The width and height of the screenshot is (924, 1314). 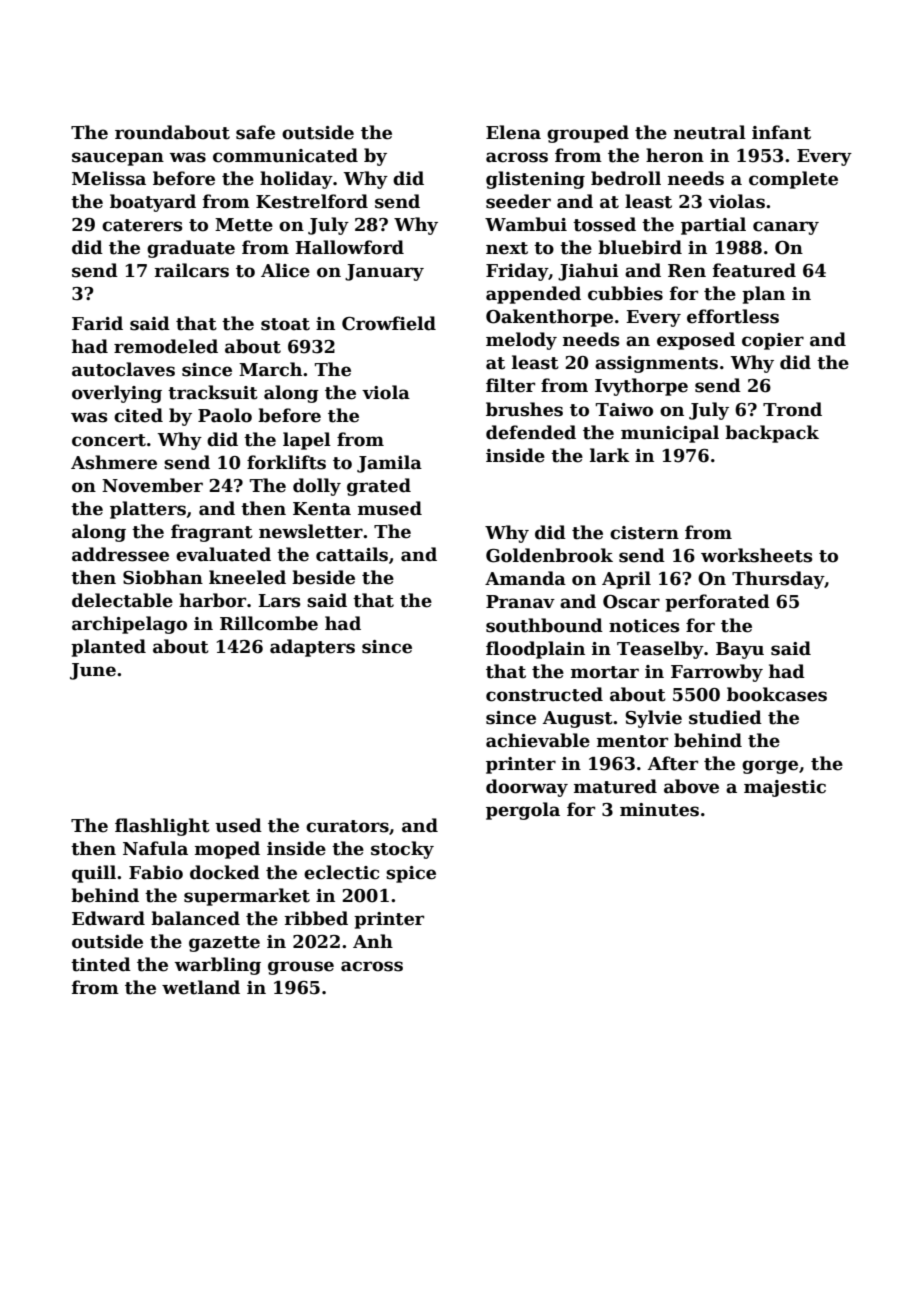 What do you see at coordinates (687, 271) in the screenshot?
I see `Ren` at bounding box center [687, 271].
